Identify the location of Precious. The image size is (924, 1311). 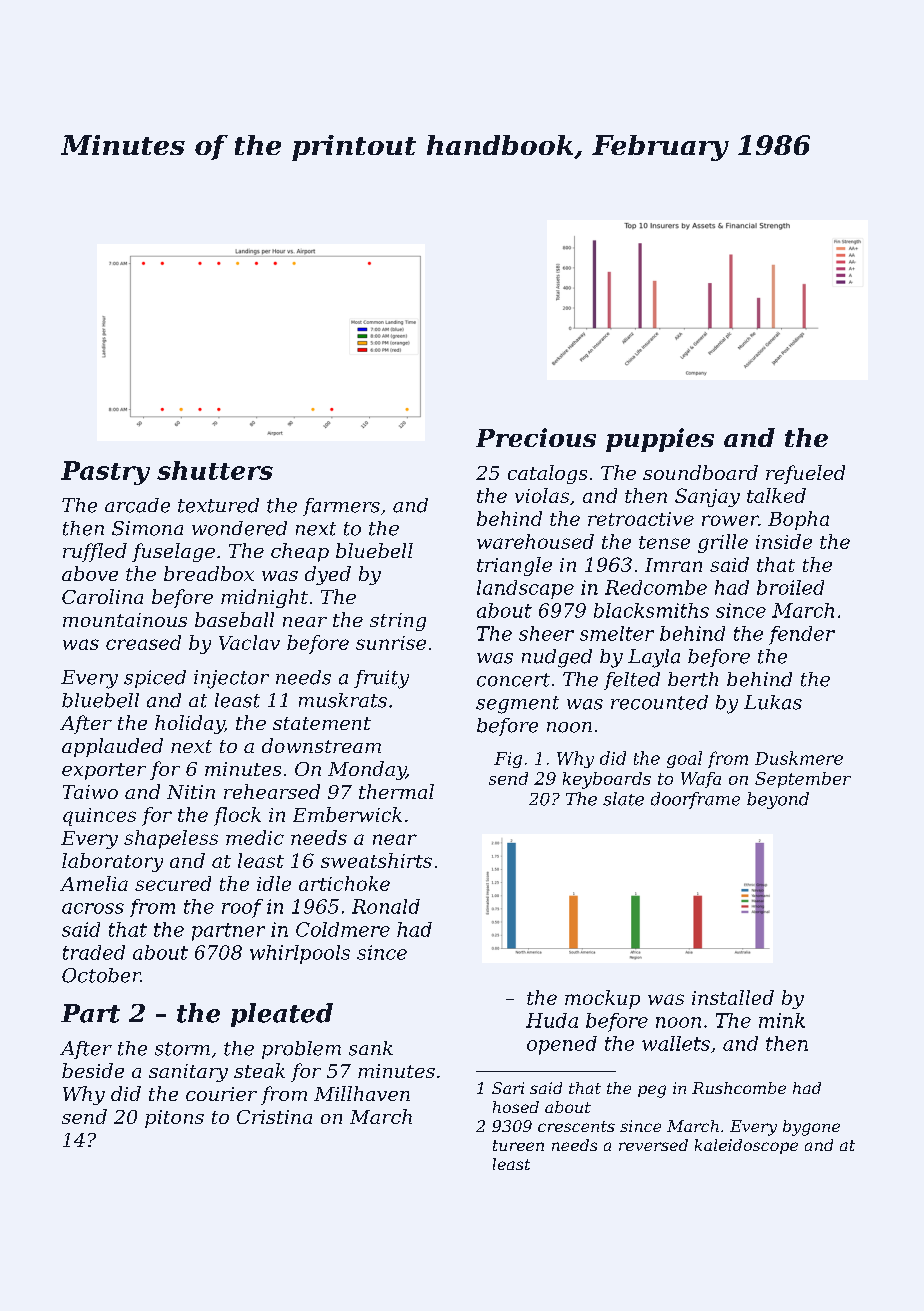
(536, 437).
